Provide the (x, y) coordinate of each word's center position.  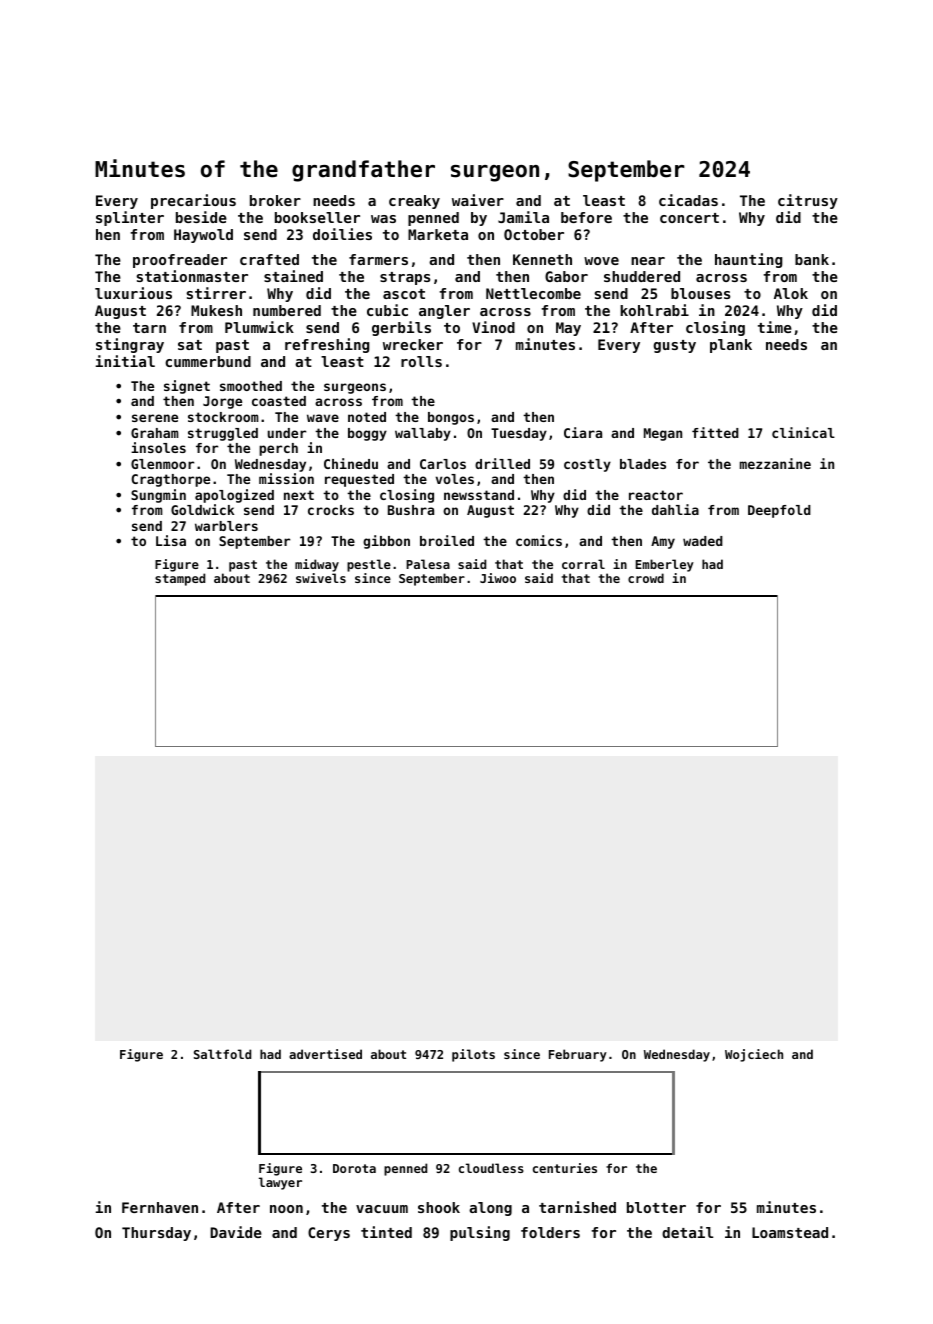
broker (275, 200)
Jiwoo (498, 578)
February (578, 1055)
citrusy (808, 201)
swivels (321, 578)
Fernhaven (160, 1207)
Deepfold (779, 511)
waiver (478, 200)
